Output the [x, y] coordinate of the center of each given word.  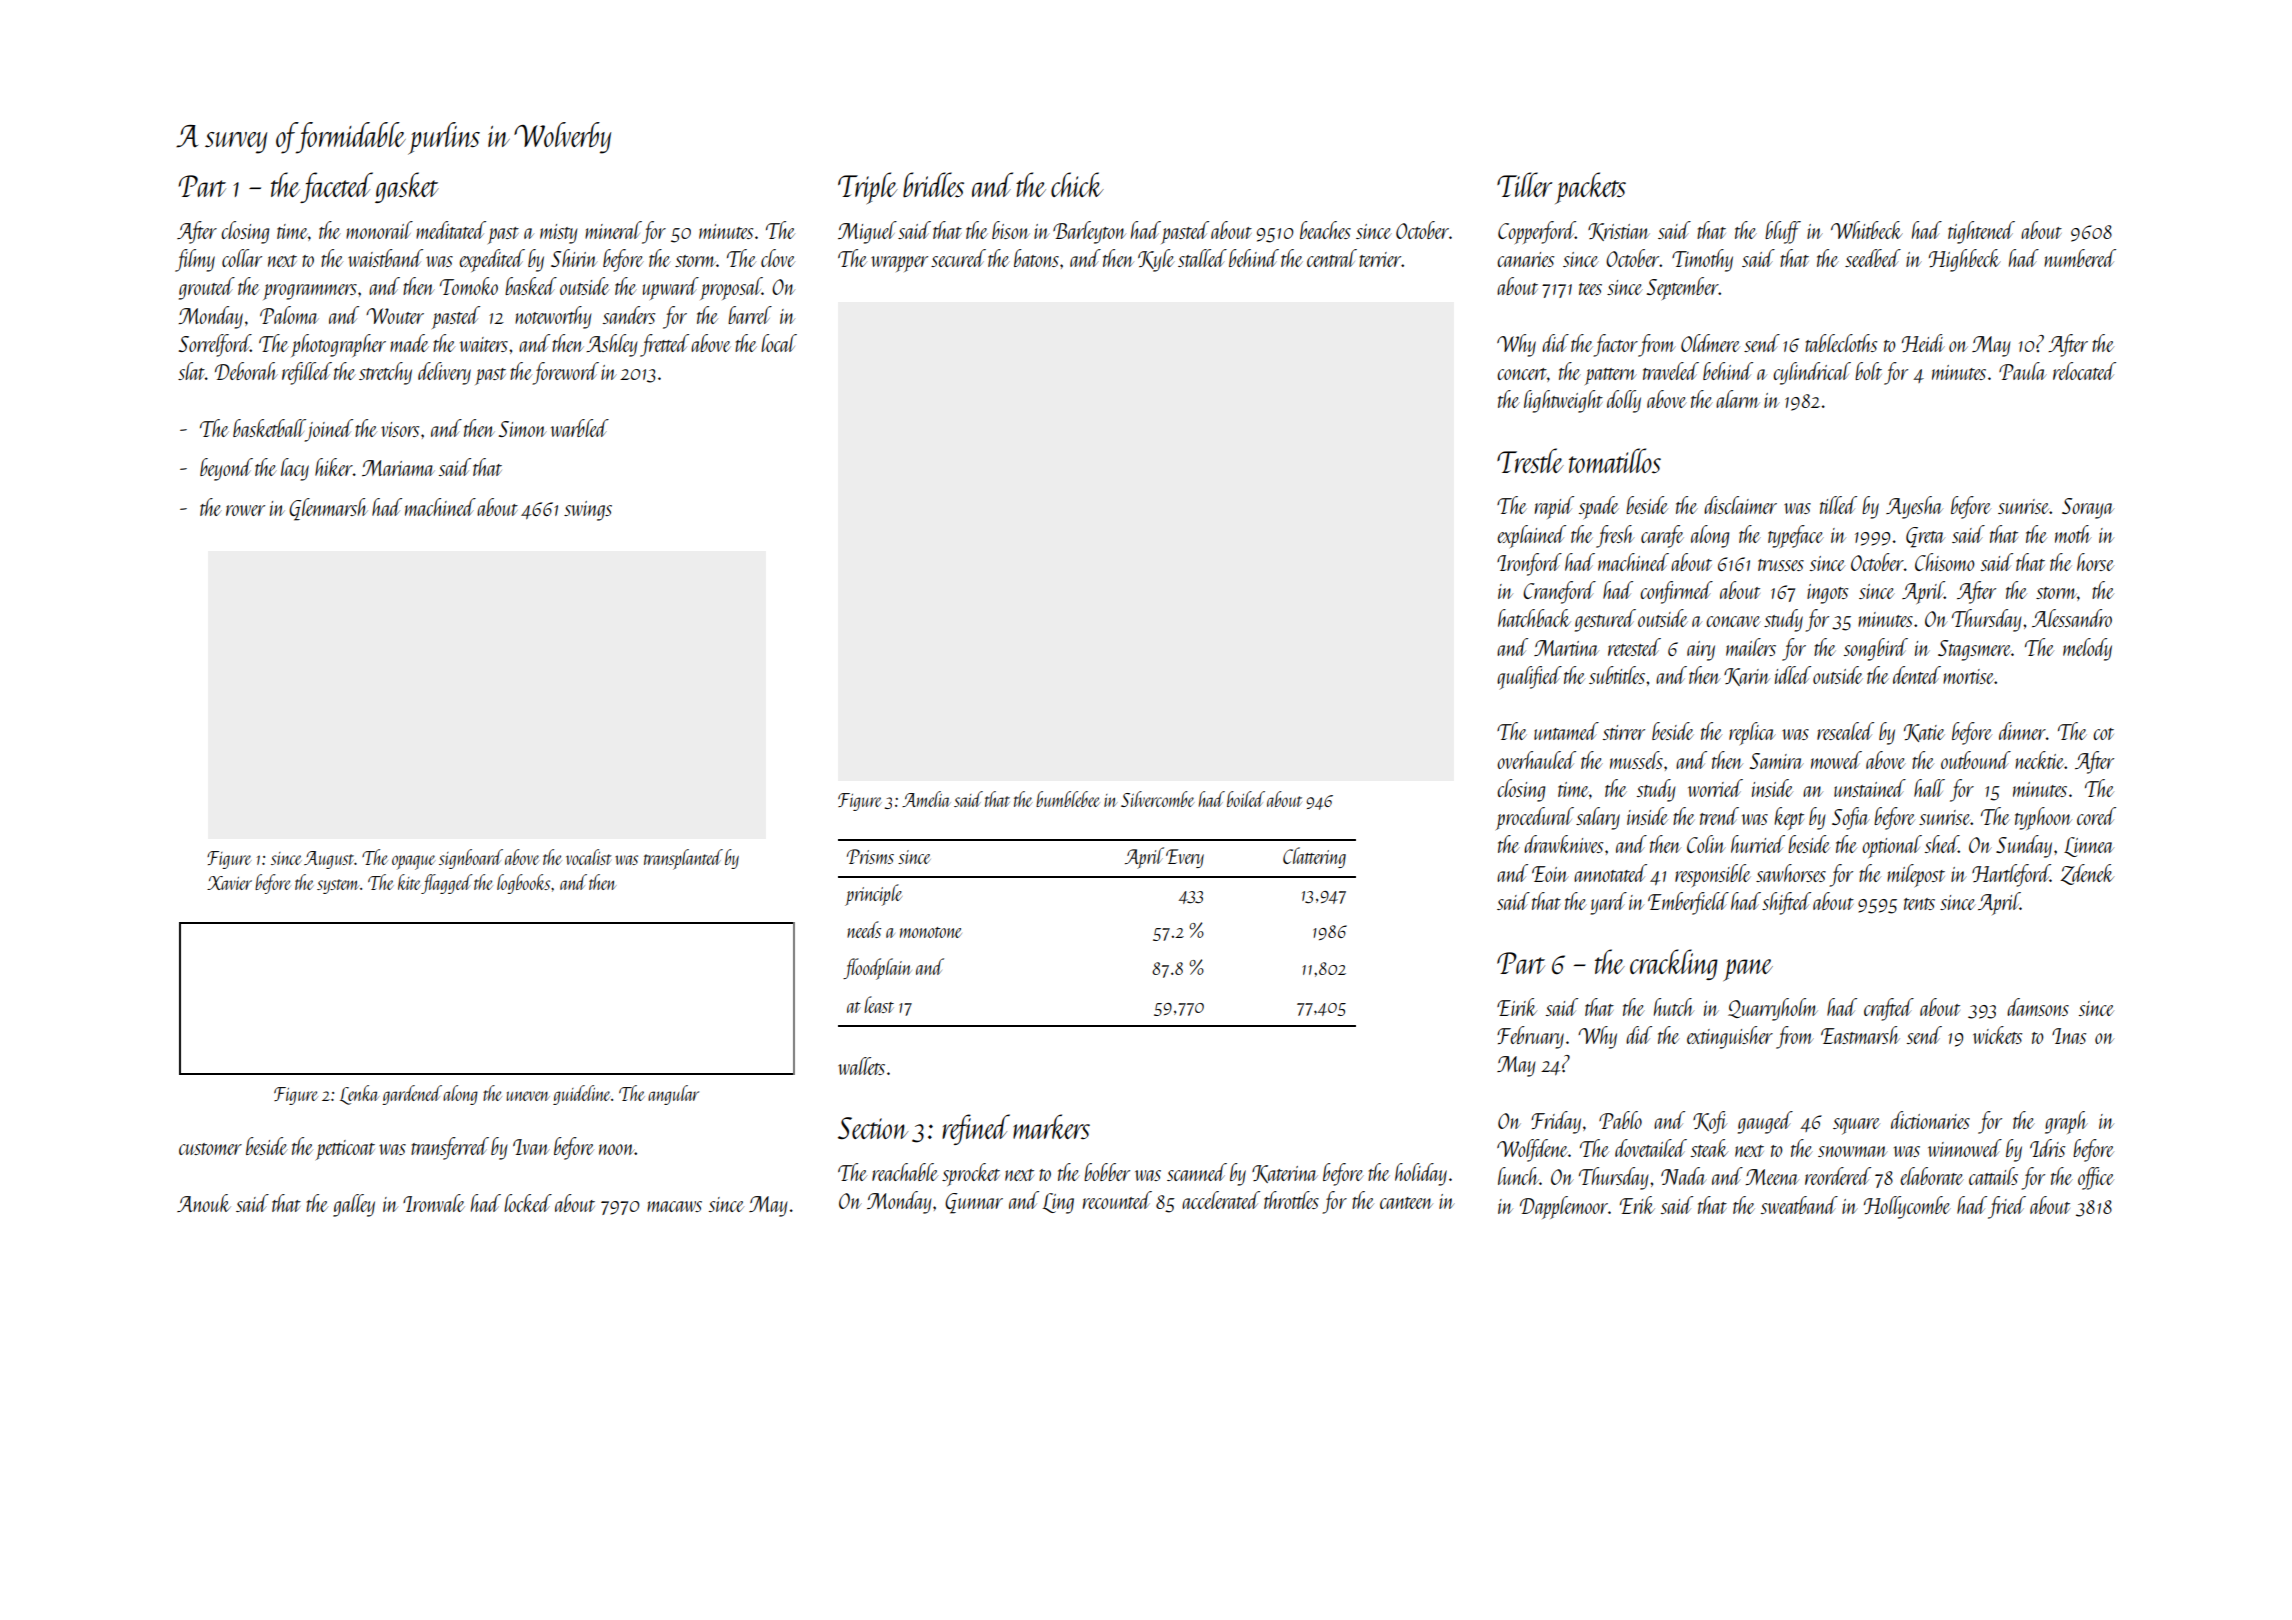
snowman [1853, 1151]
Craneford [1559, 592]
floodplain [877, 969]
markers [1051, 1126]
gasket [407, 187]
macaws [674, 1206]
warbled [580, 428]
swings [588, 511]
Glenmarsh [328, 509]
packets [1590, 188]
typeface [1796, 536]
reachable [905, 1172]
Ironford [1529, 564]
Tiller [1524, 184]
